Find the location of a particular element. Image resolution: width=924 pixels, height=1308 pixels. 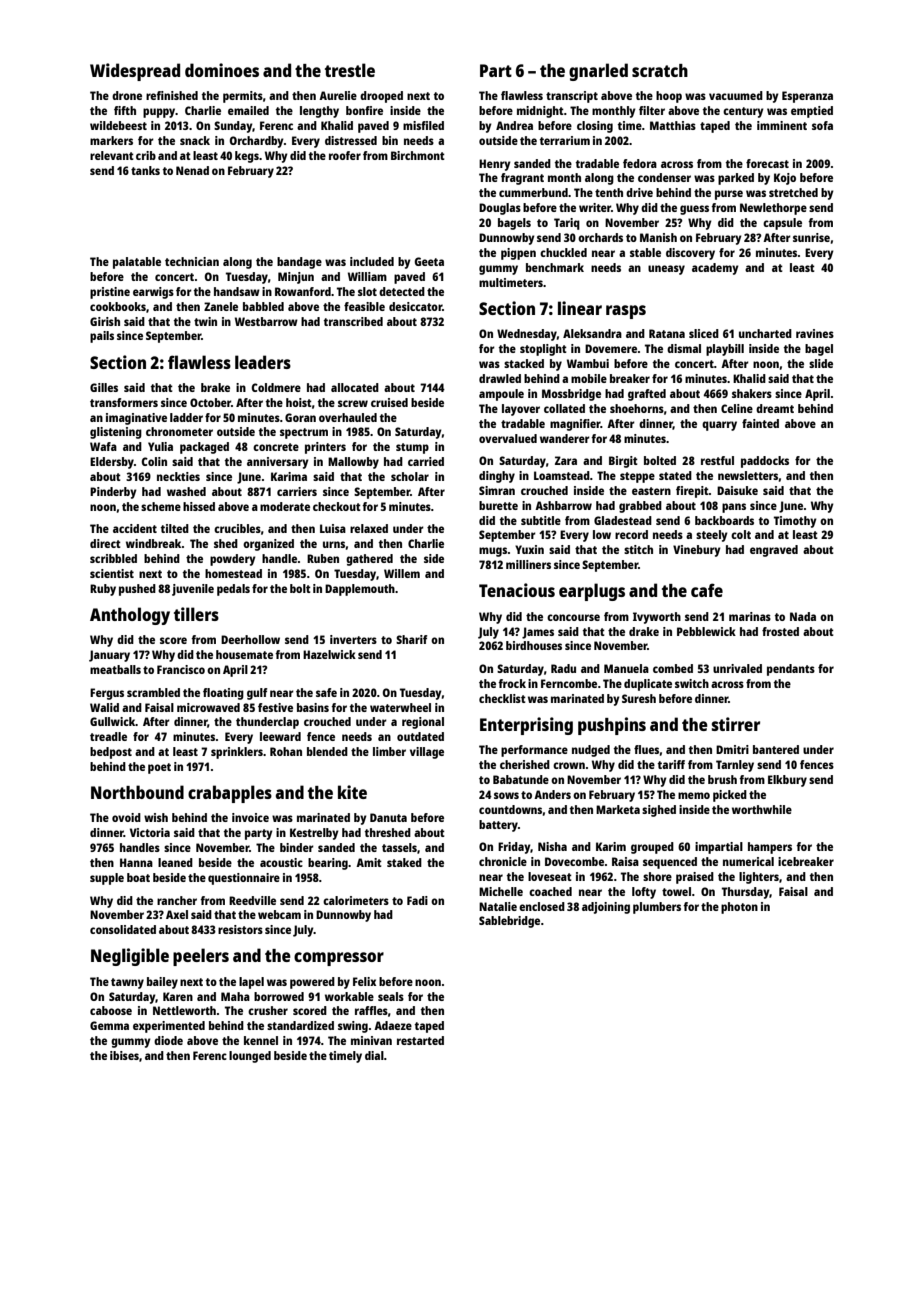

consolidated is located at coordinates (123, 929).
